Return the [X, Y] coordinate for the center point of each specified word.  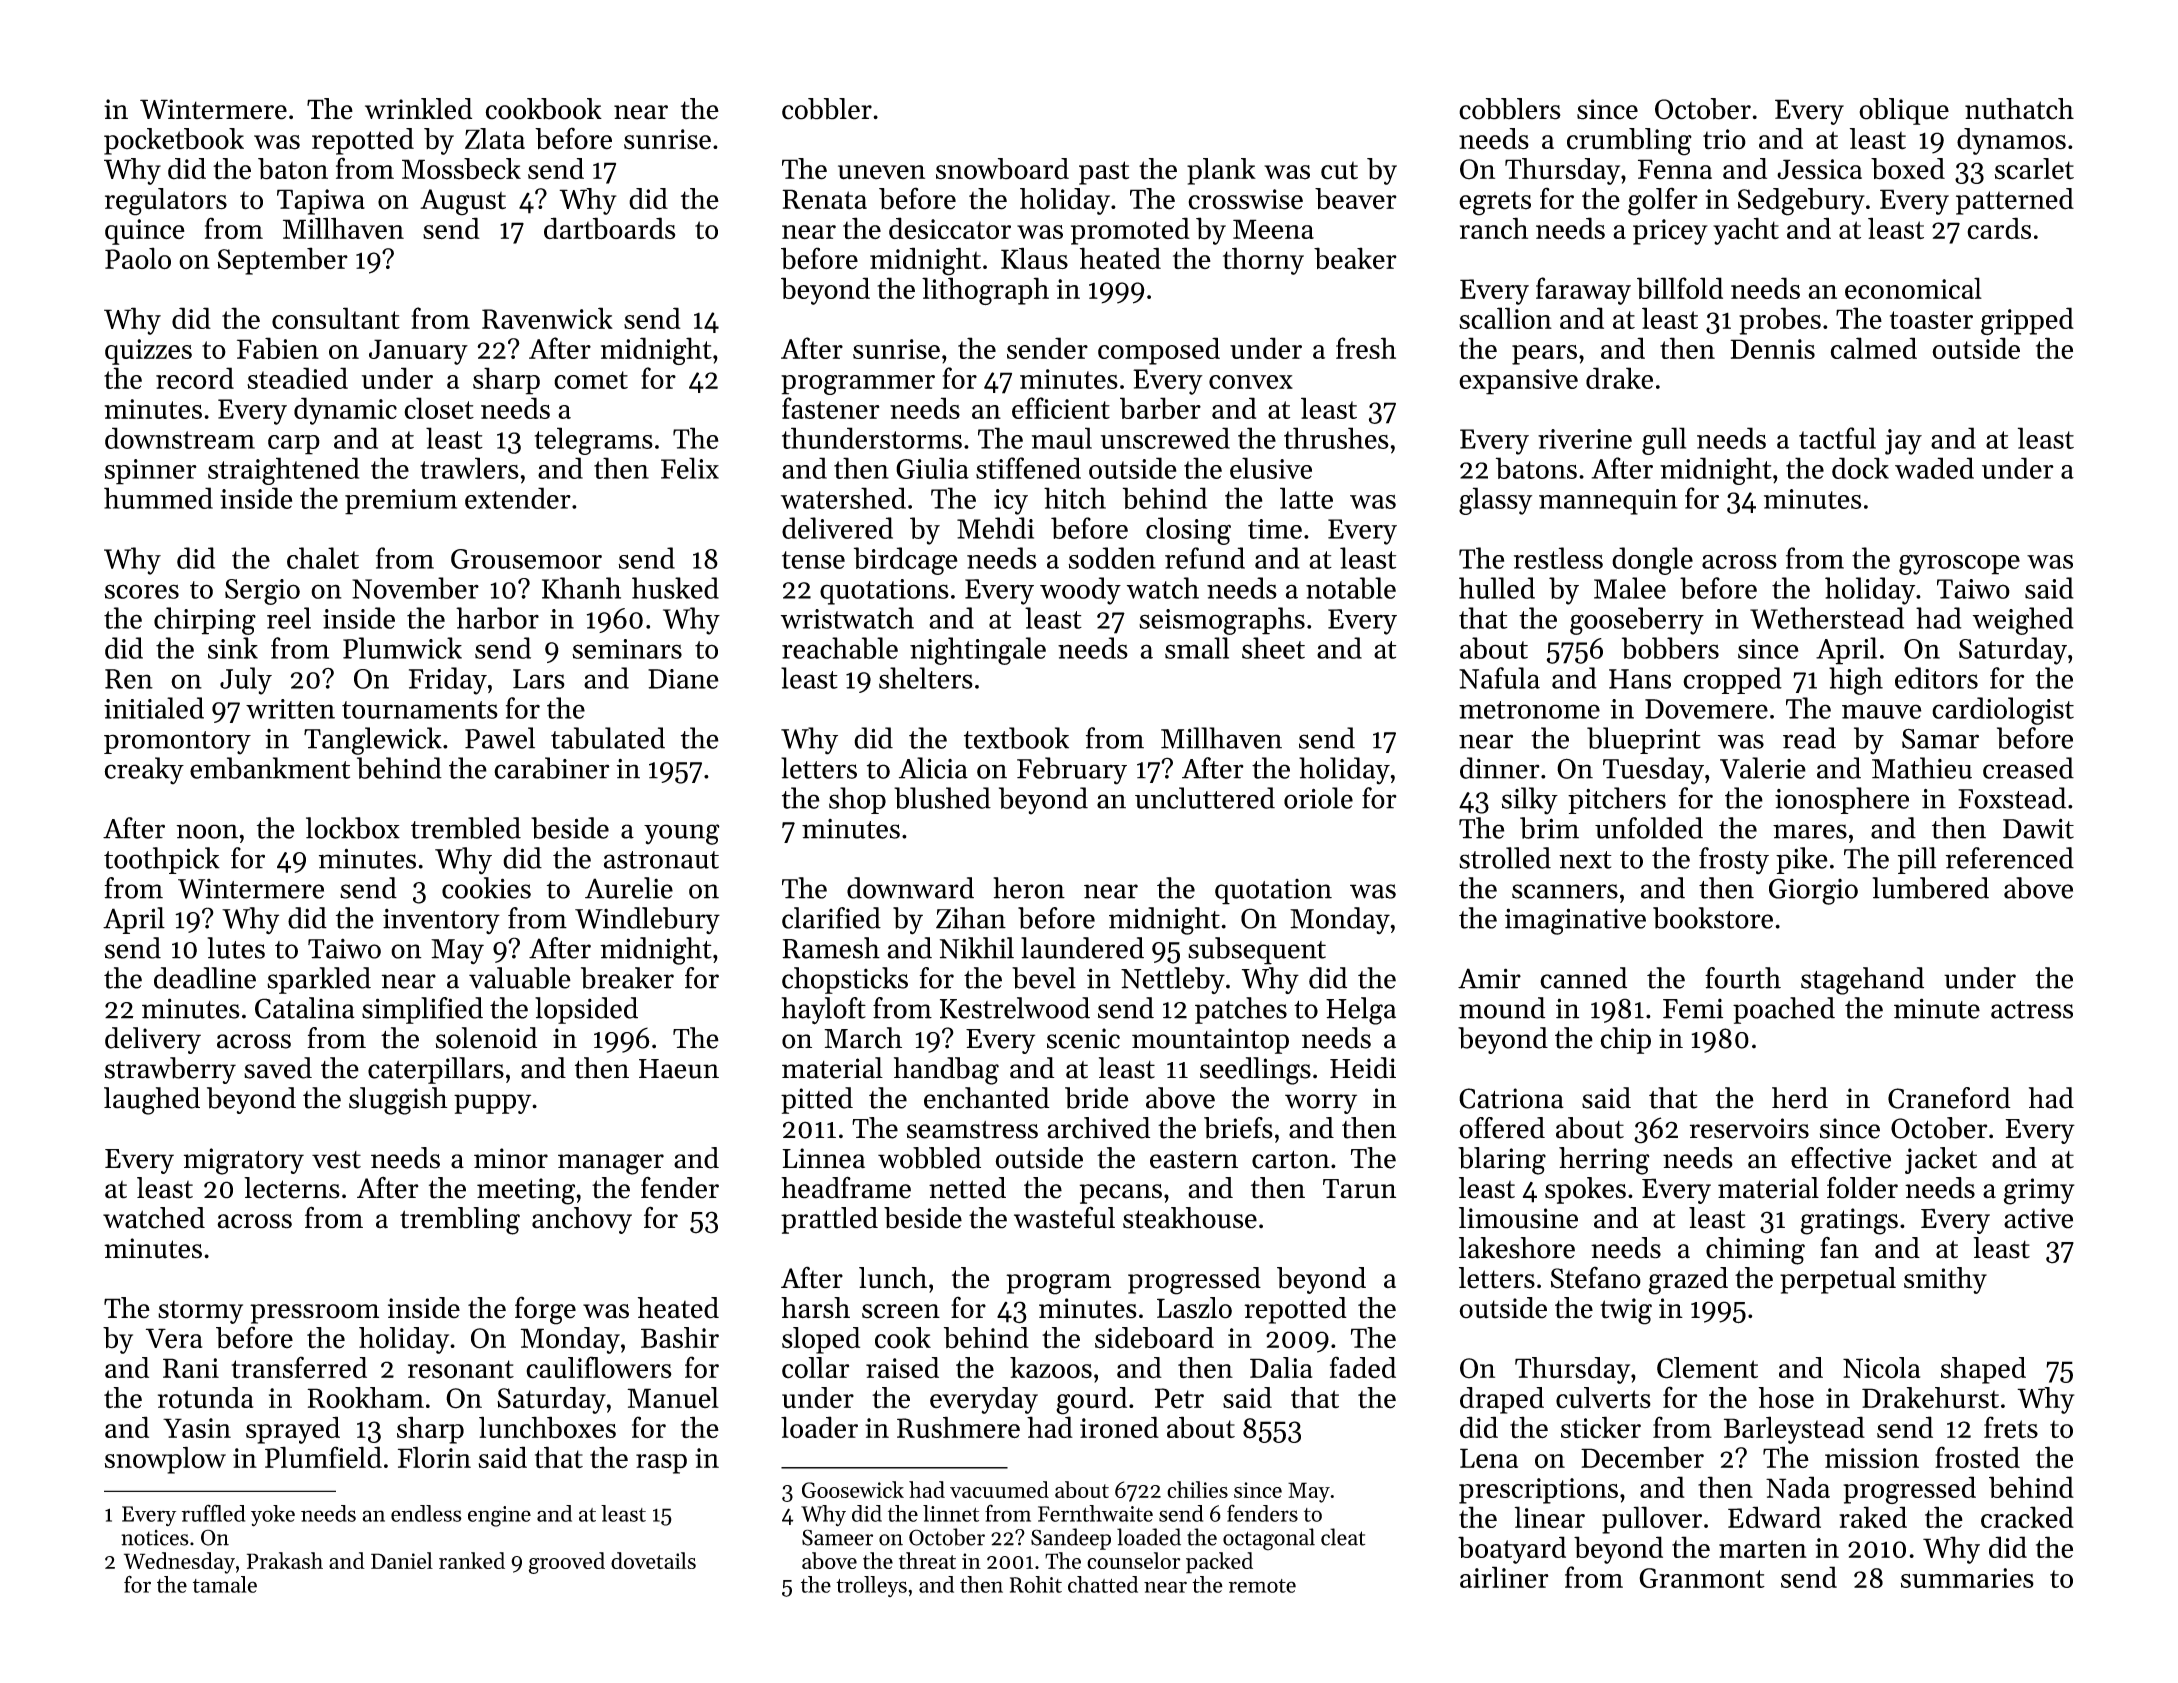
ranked [472, 1560]
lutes [236, 948]
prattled [829, 1220]
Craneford [1949, 1098]
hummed [158, 498]
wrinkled [418, 109]
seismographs [1222, 621]
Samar [1940, 738]
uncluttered [1205, 798]
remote [1262, 1586]
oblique [1904, 111]
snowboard [1002, 169]
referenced [2010, 858]
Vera [174, 1338]
